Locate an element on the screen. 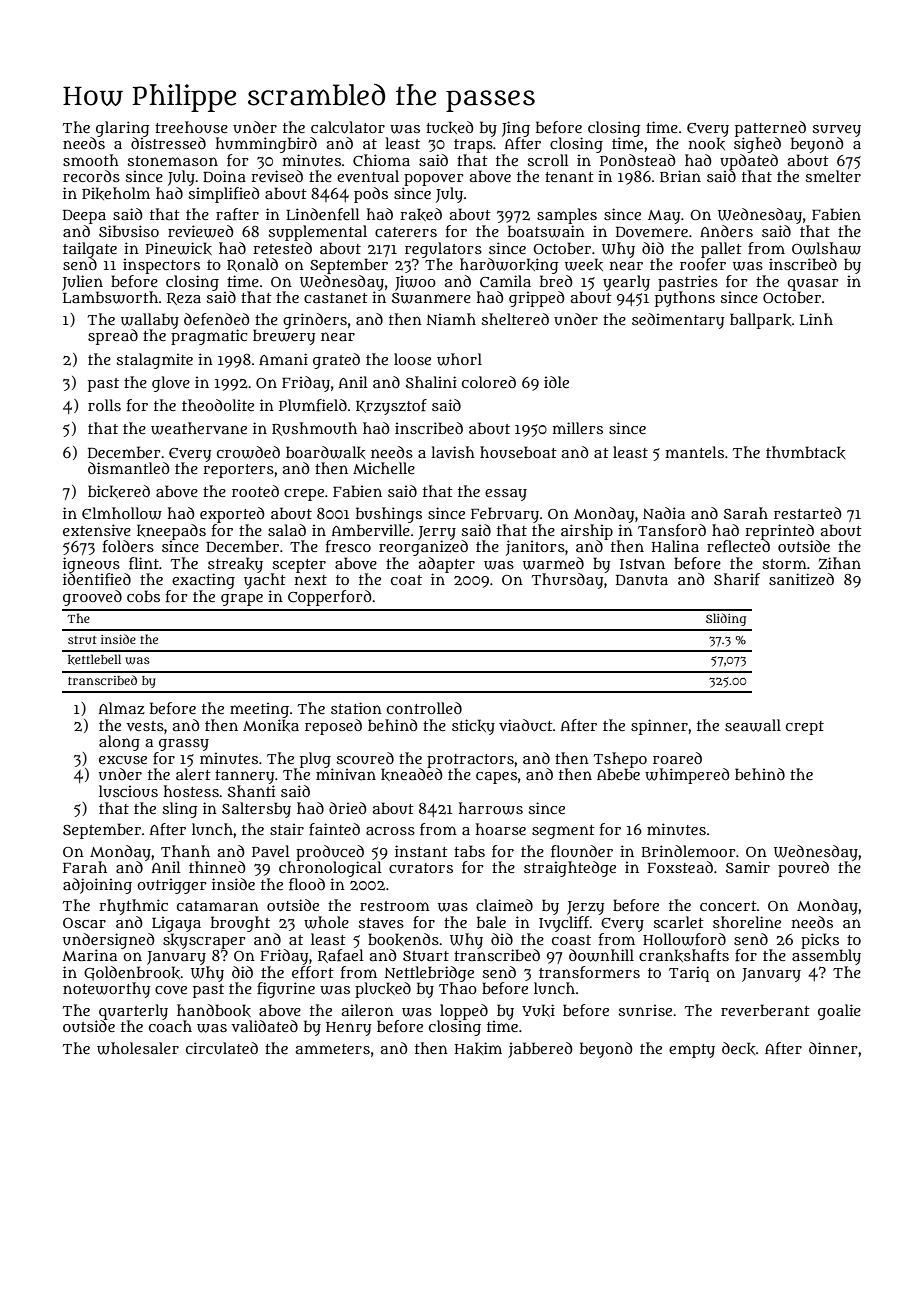 The image size is (924, 1308). noteworthy is located at coordinates (106, 990).
